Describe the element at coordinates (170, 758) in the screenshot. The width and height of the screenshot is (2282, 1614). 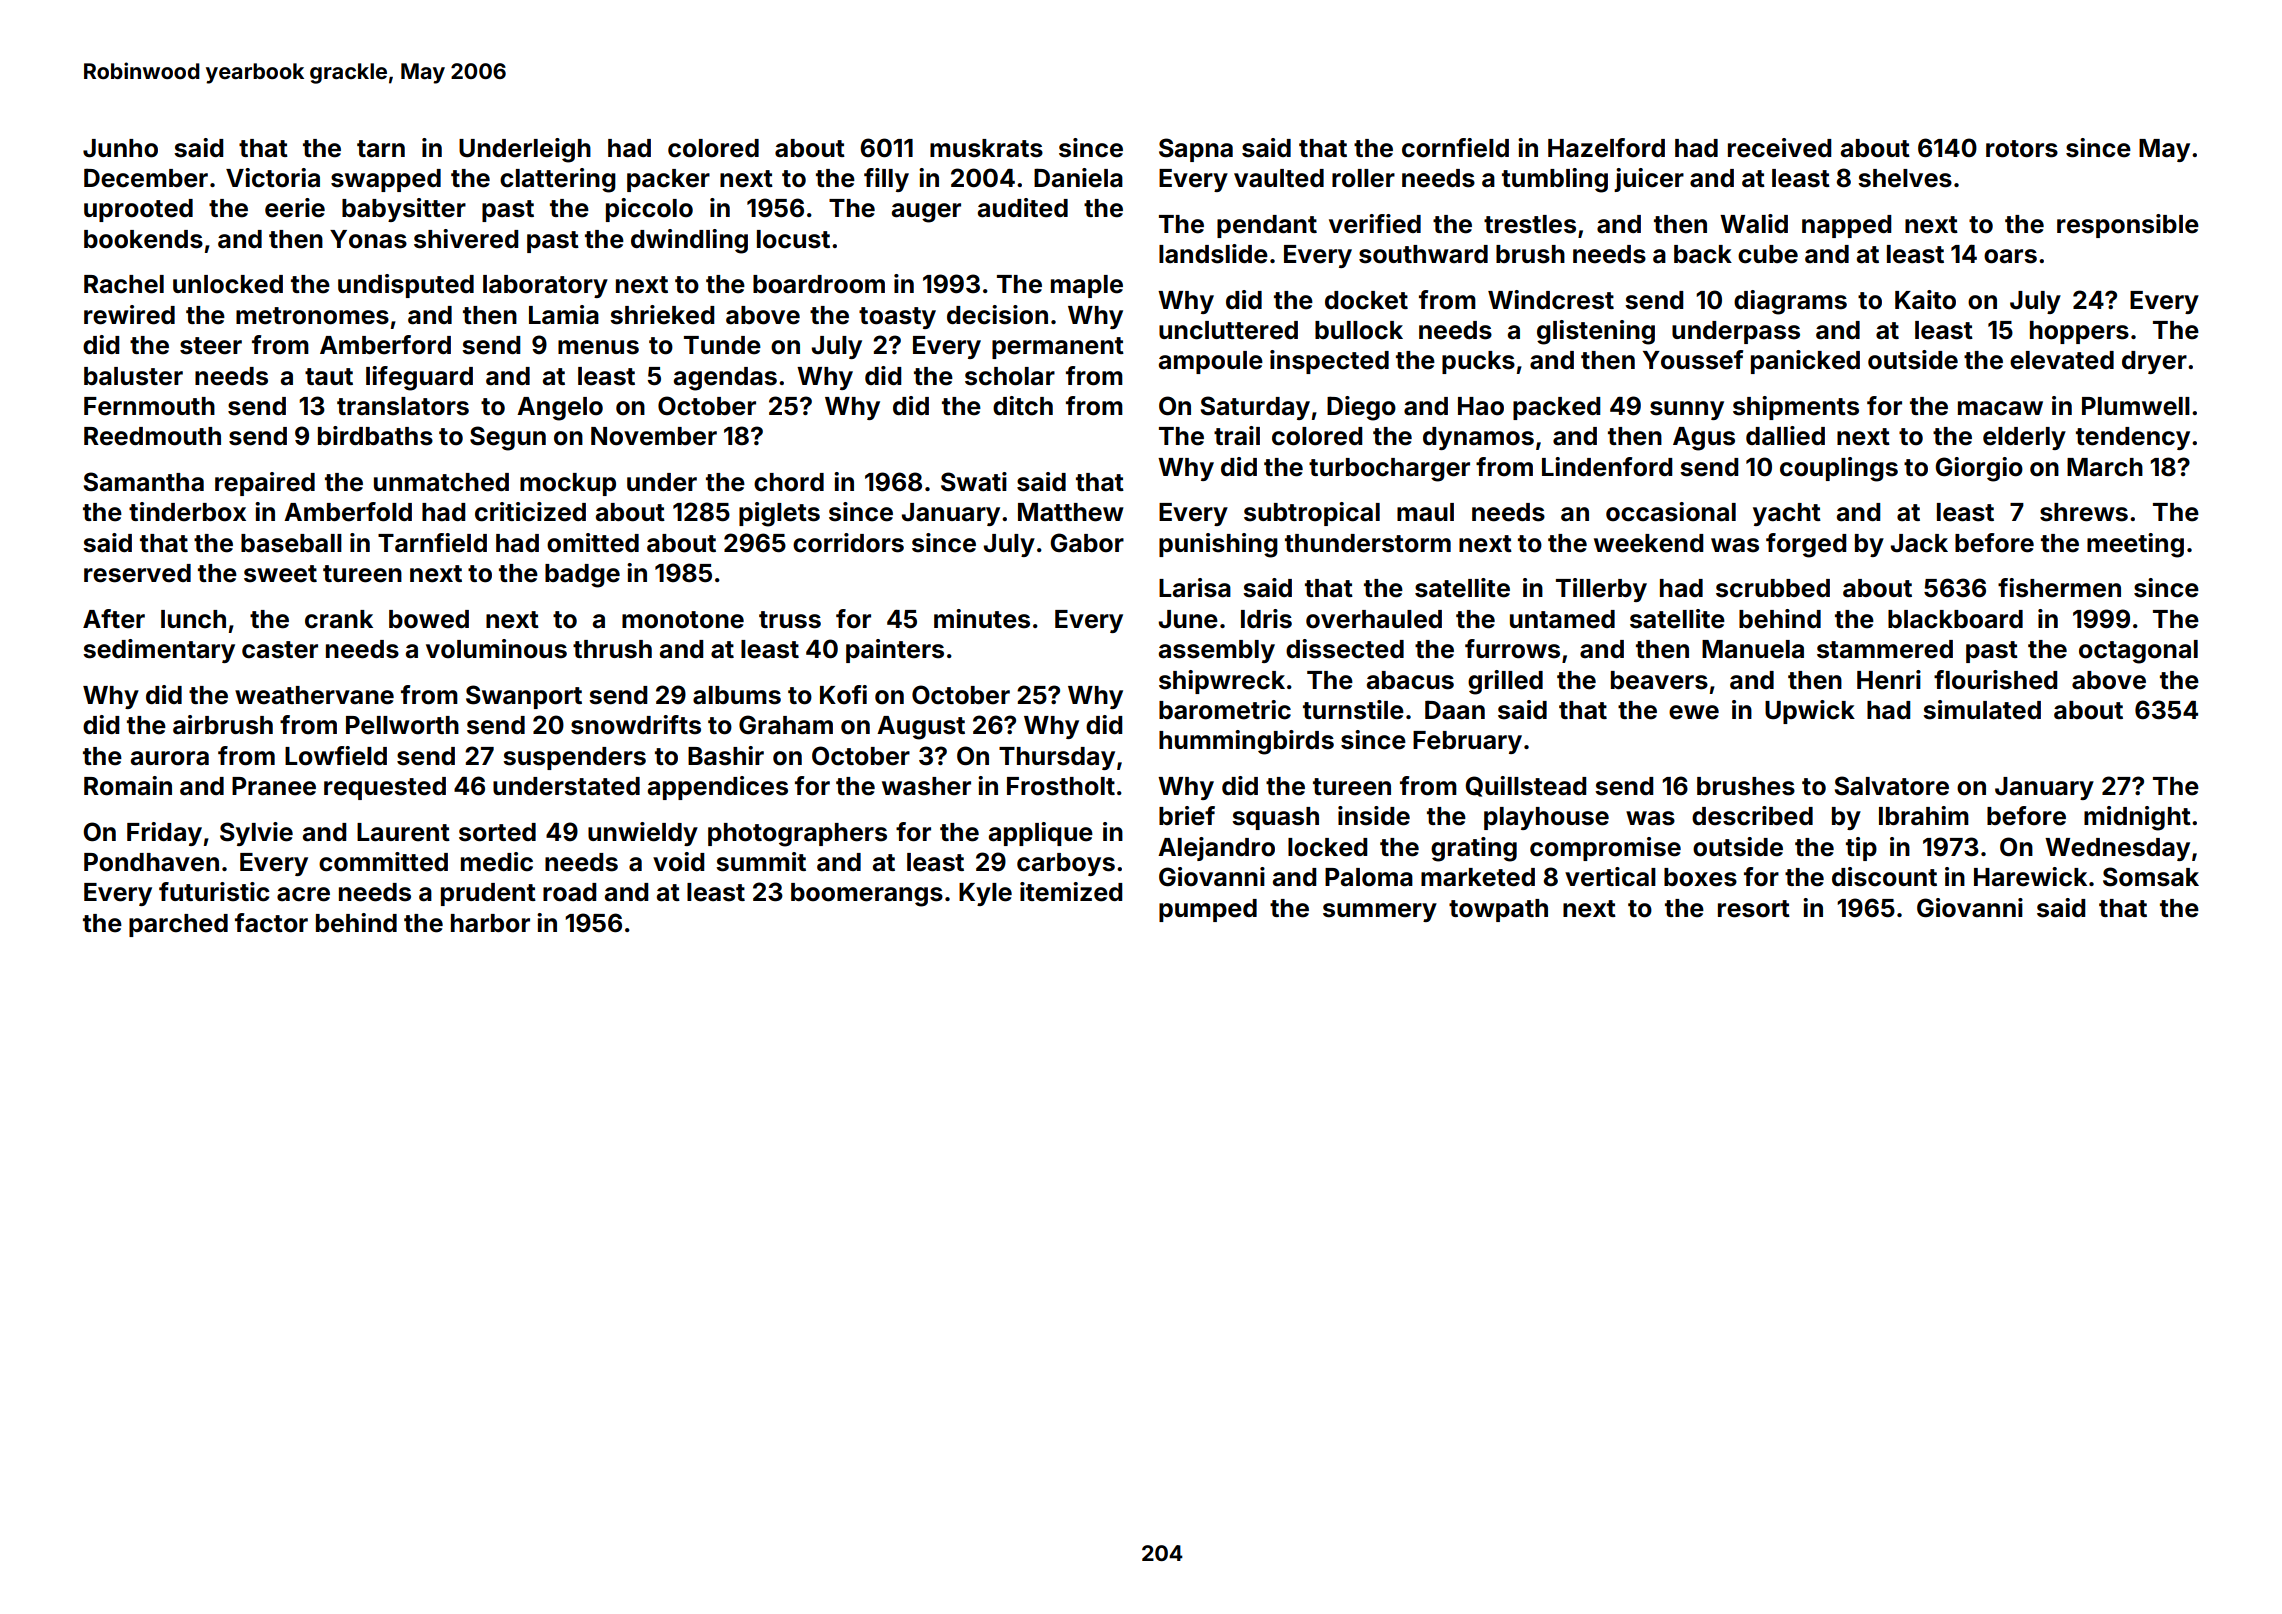
I see `aurora` at that location.
